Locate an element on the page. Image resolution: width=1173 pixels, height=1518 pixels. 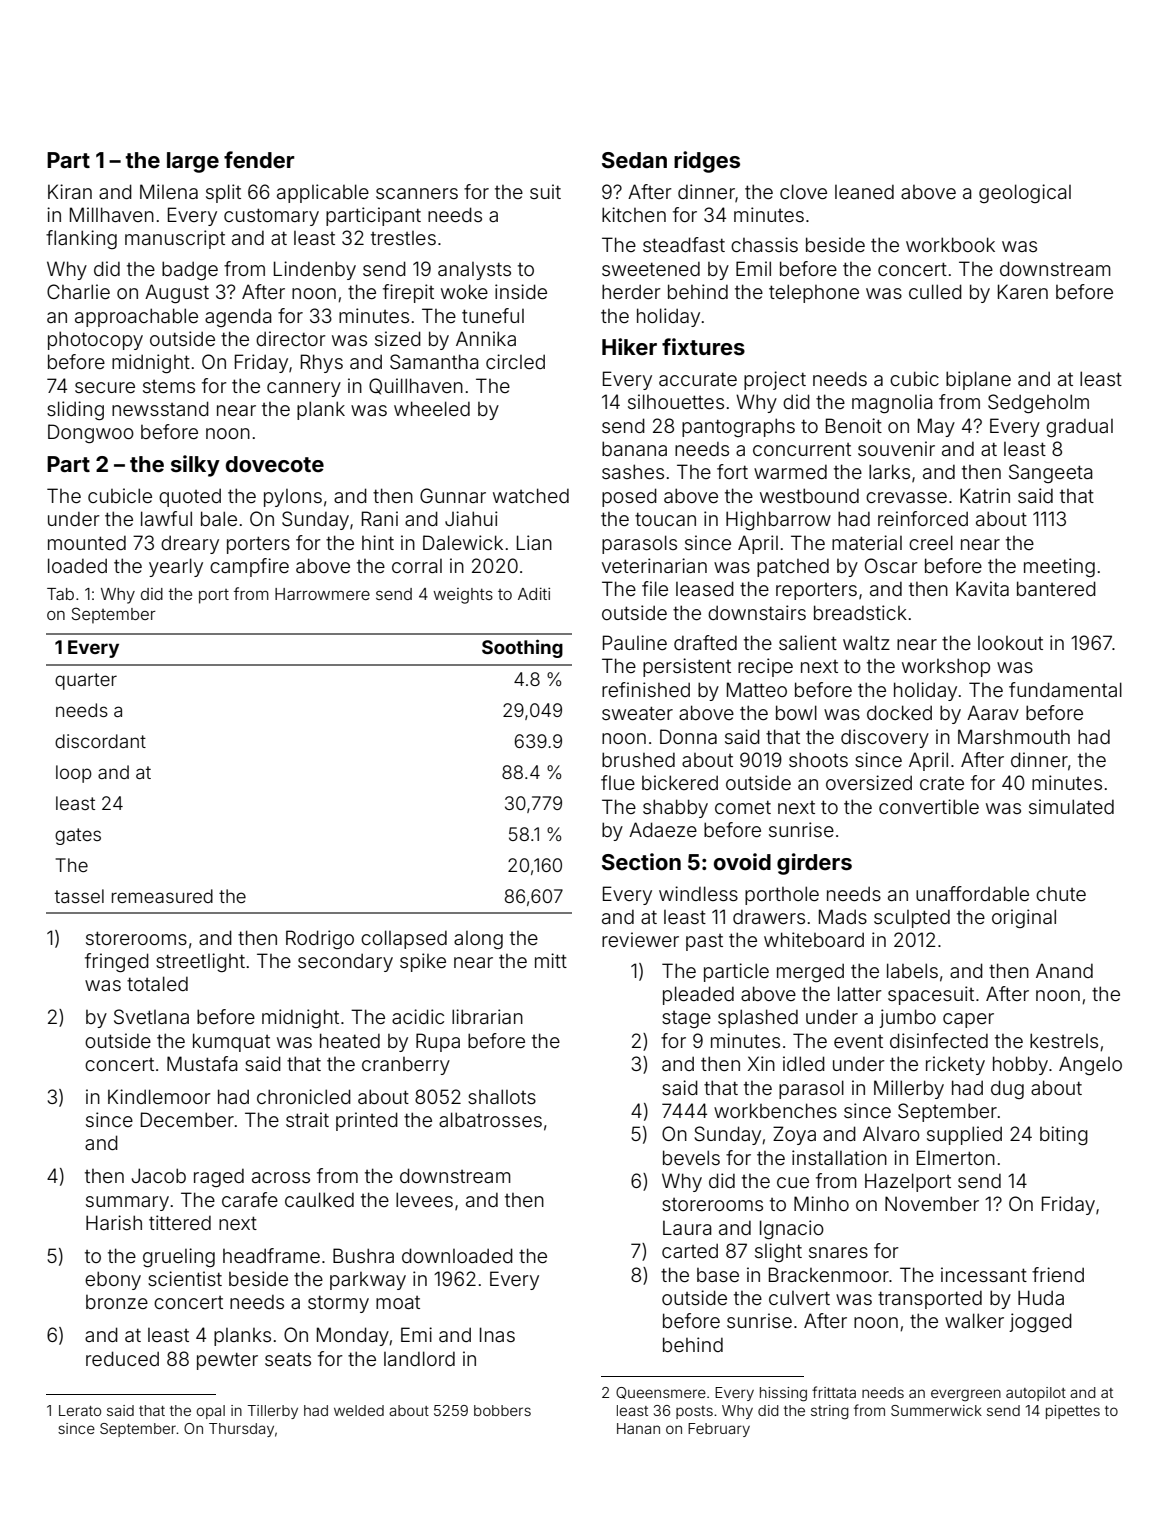
Kiran is located at coordinates (70, 191).
